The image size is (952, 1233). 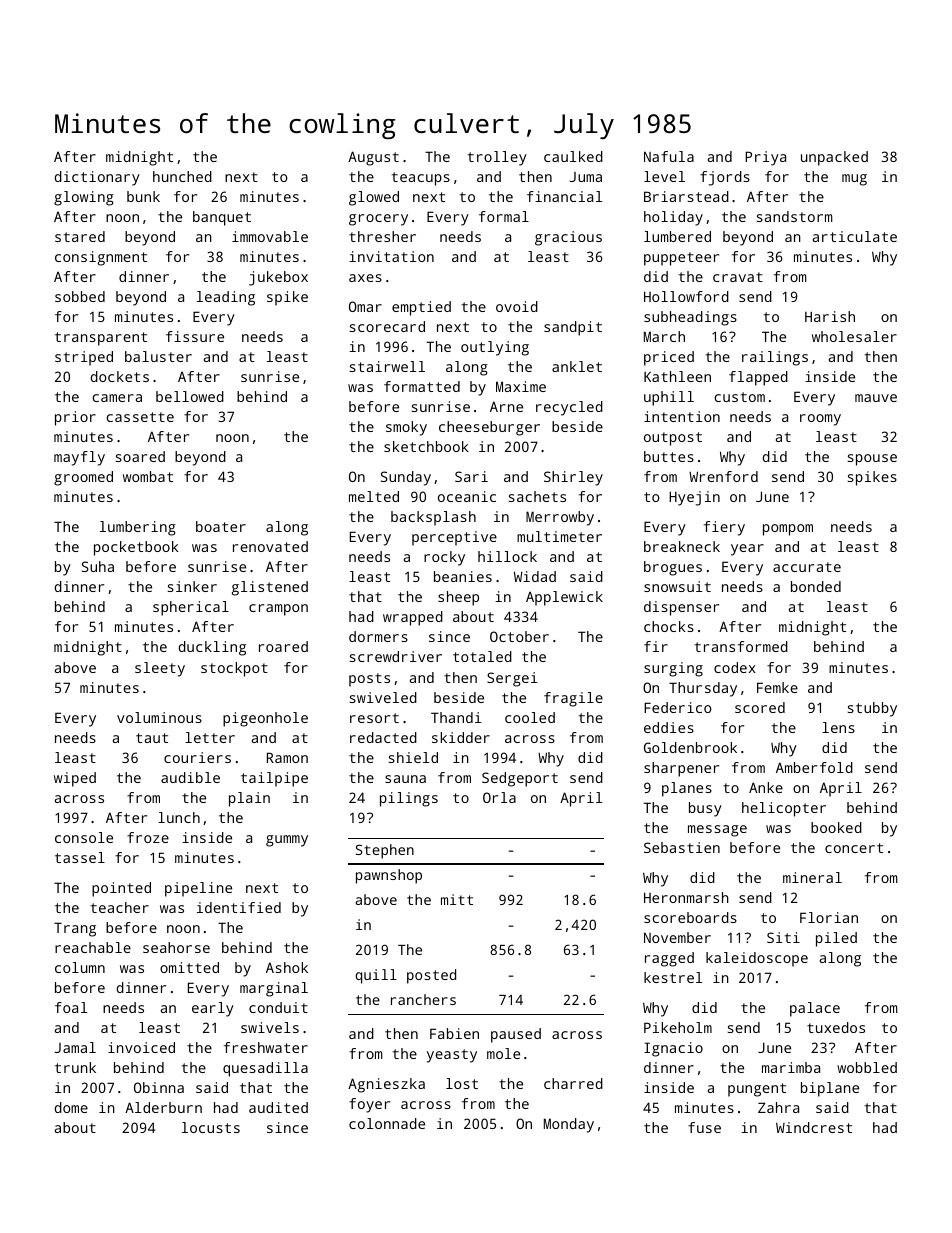 I want to click on hunched, so click(x=182, y=176).
